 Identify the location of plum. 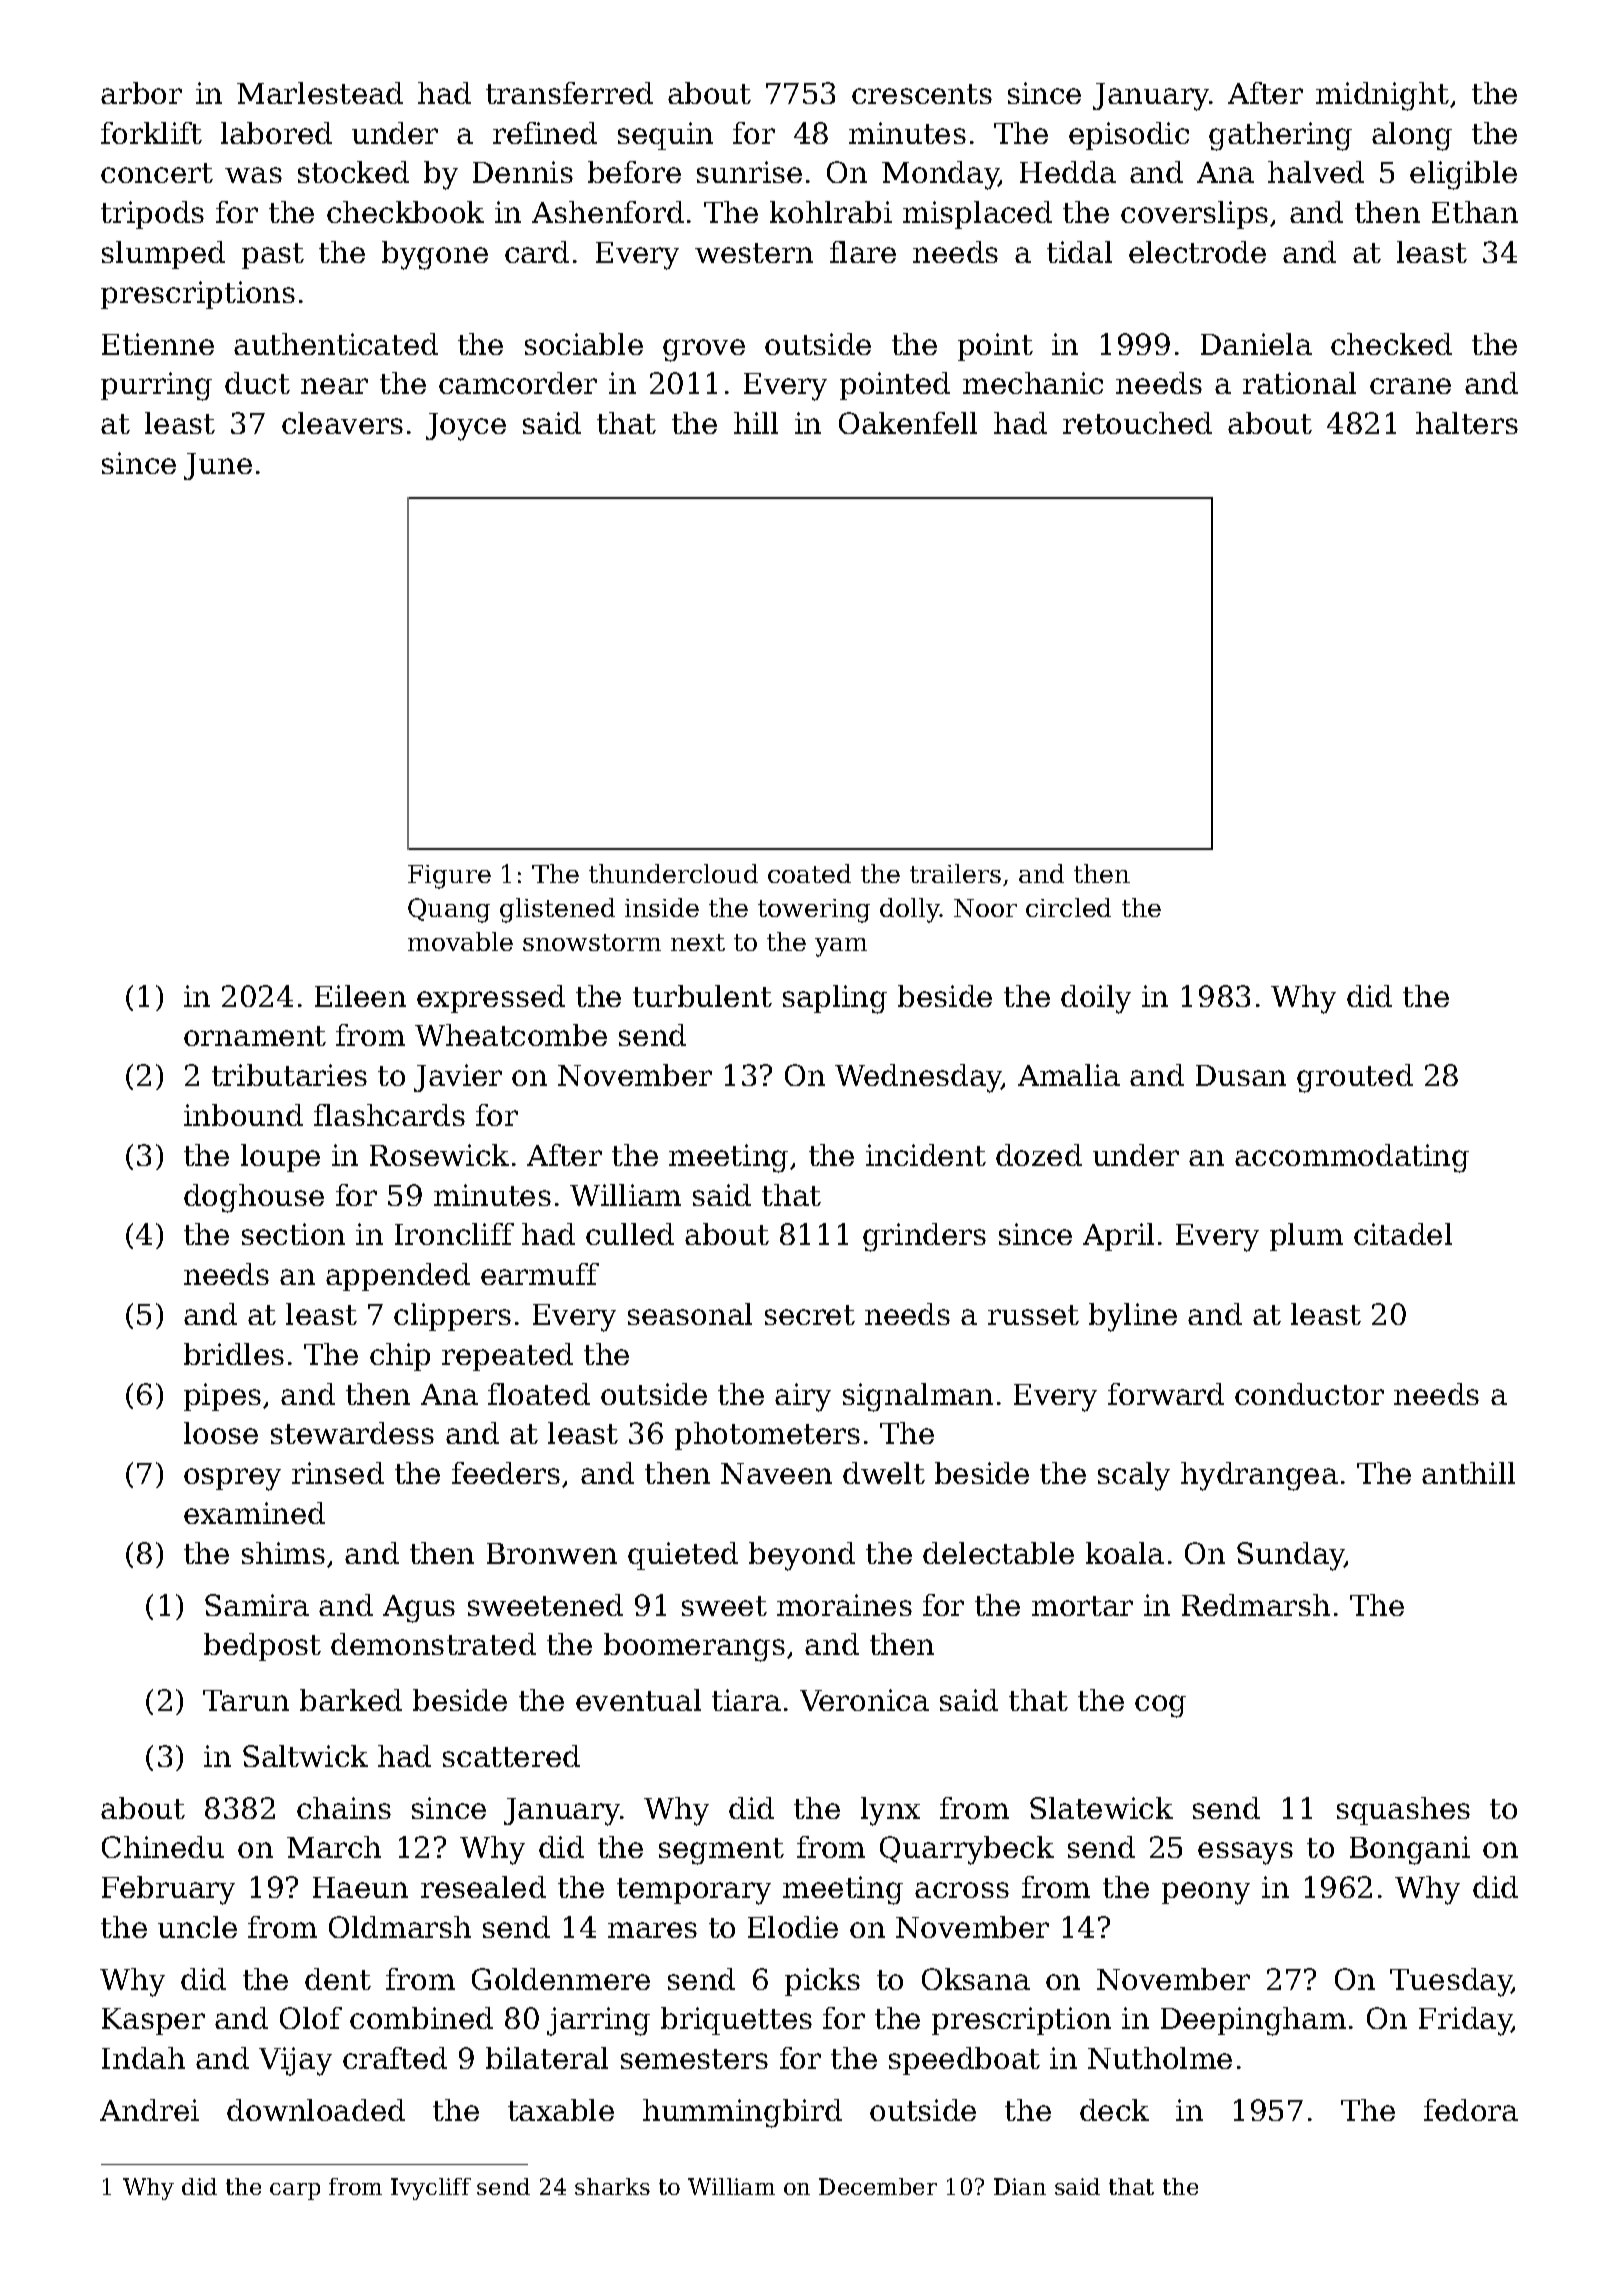
(1306, 1237).
